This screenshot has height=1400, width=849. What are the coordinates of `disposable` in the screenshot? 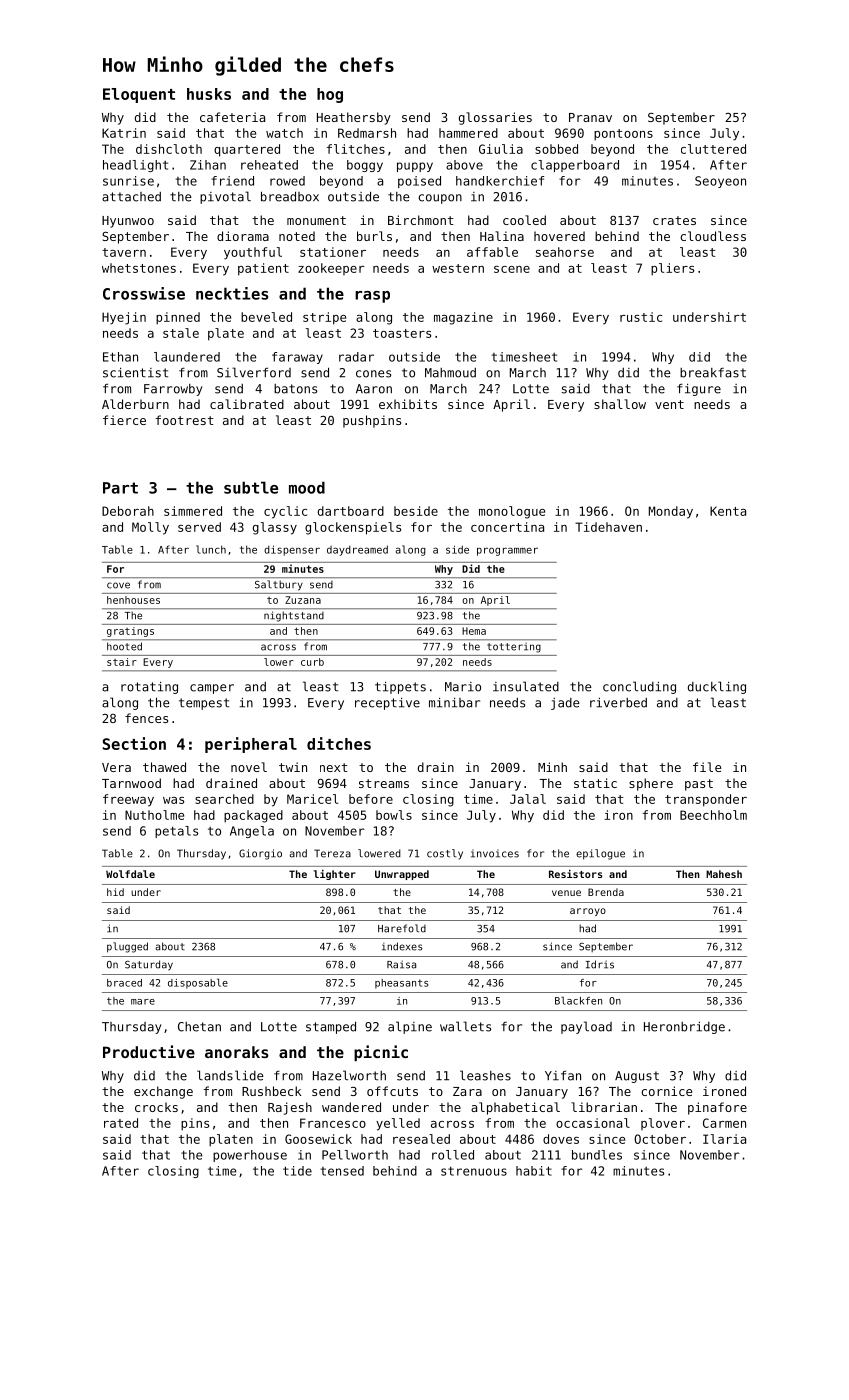 It's located at (198, 983).
